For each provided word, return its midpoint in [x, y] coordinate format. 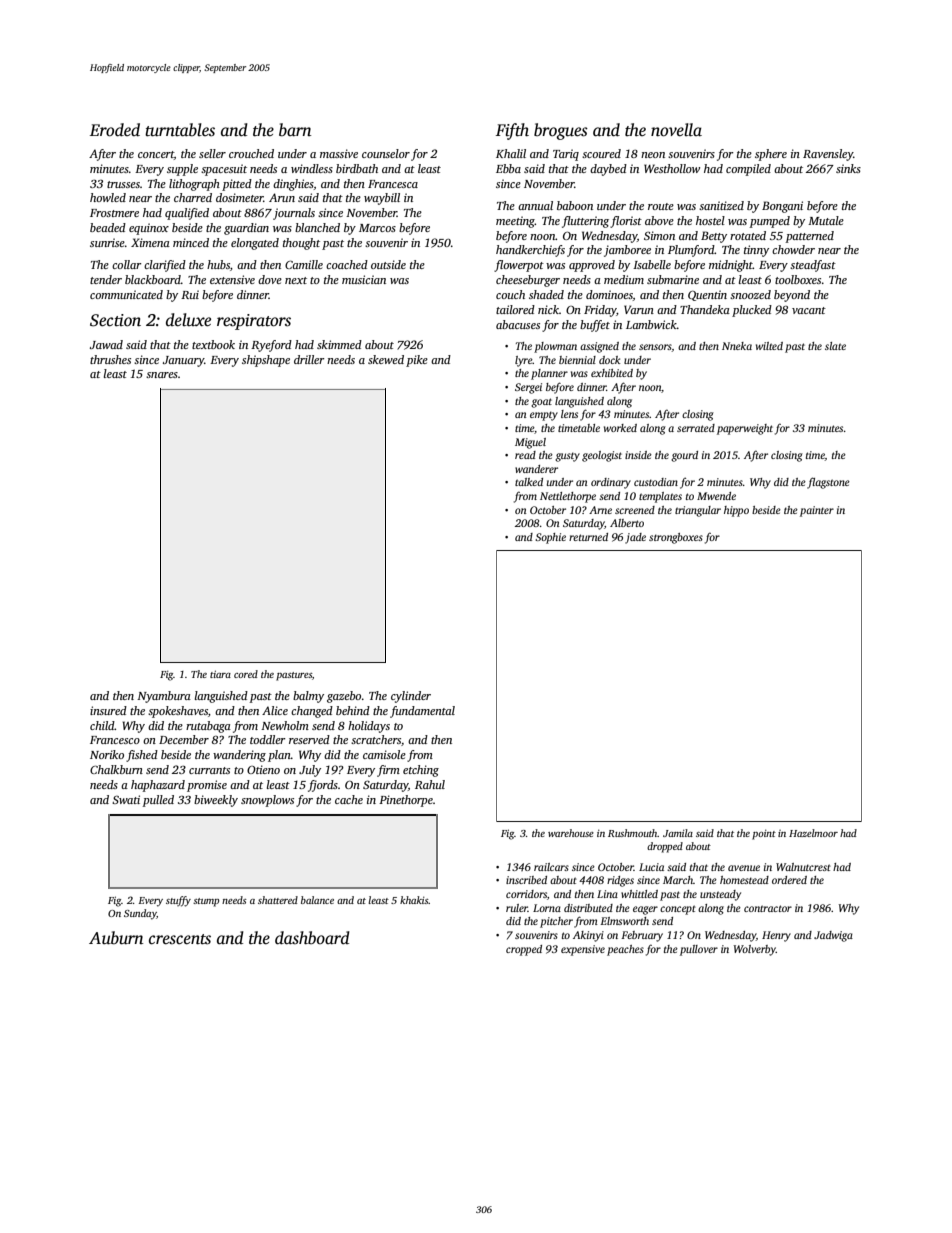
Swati [126, 799]
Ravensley [828, 155]
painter [817, 511]
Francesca [393, 184]
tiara [220, 674]
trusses [123, 184]
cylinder [411, 697]
